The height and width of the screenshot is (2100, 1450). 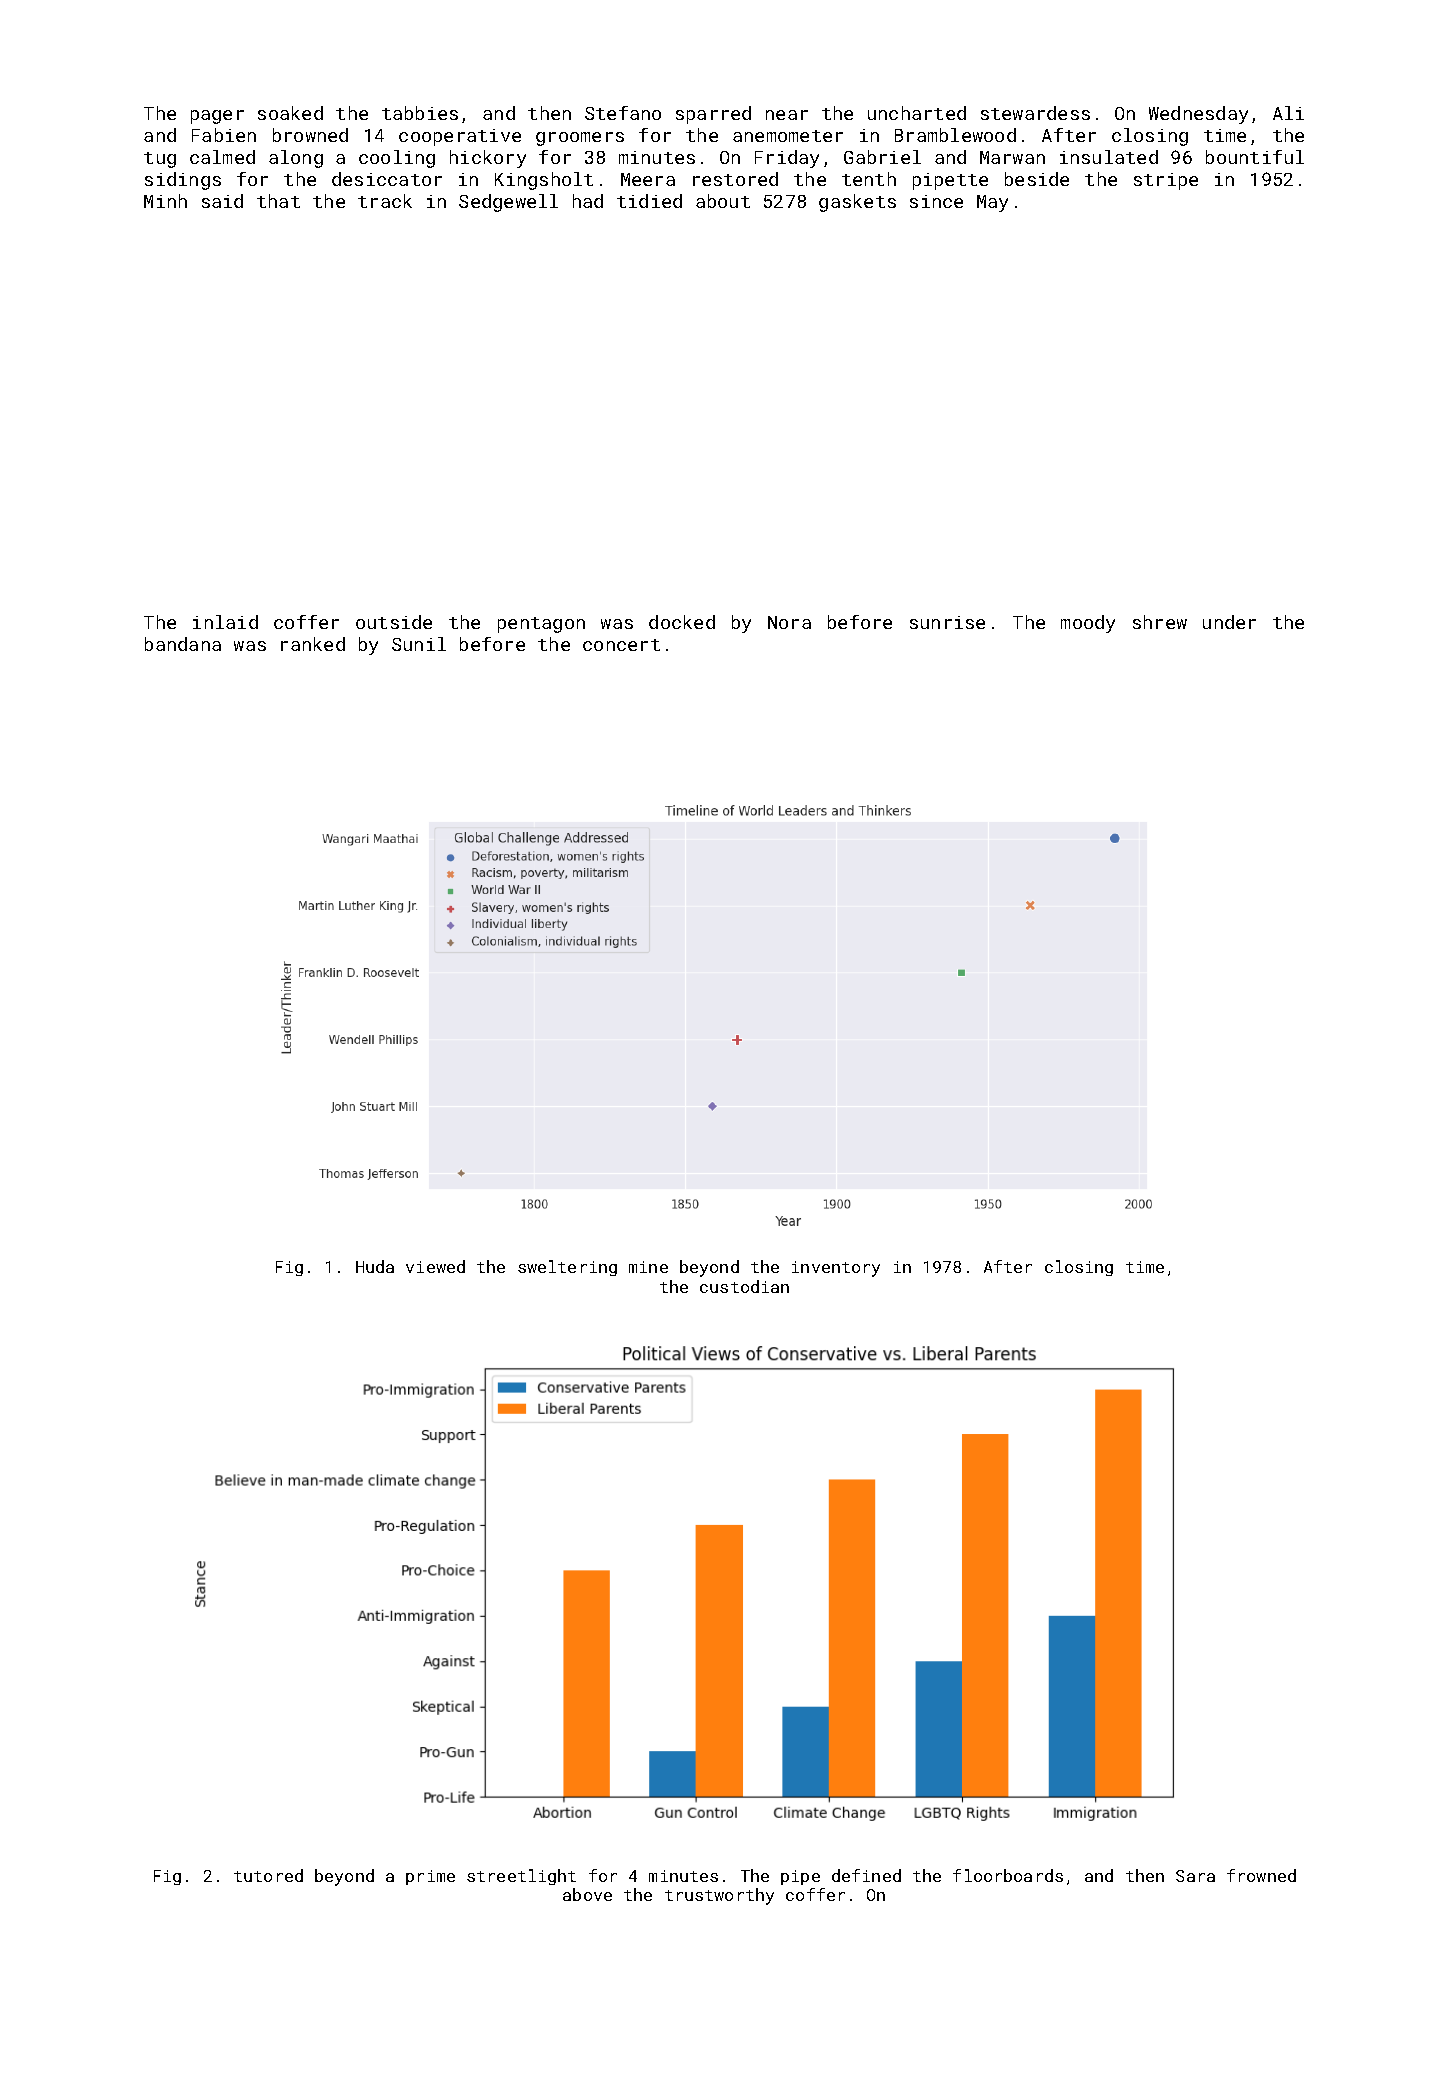 I want to click on inventory, so click(x=836, y=1269).
